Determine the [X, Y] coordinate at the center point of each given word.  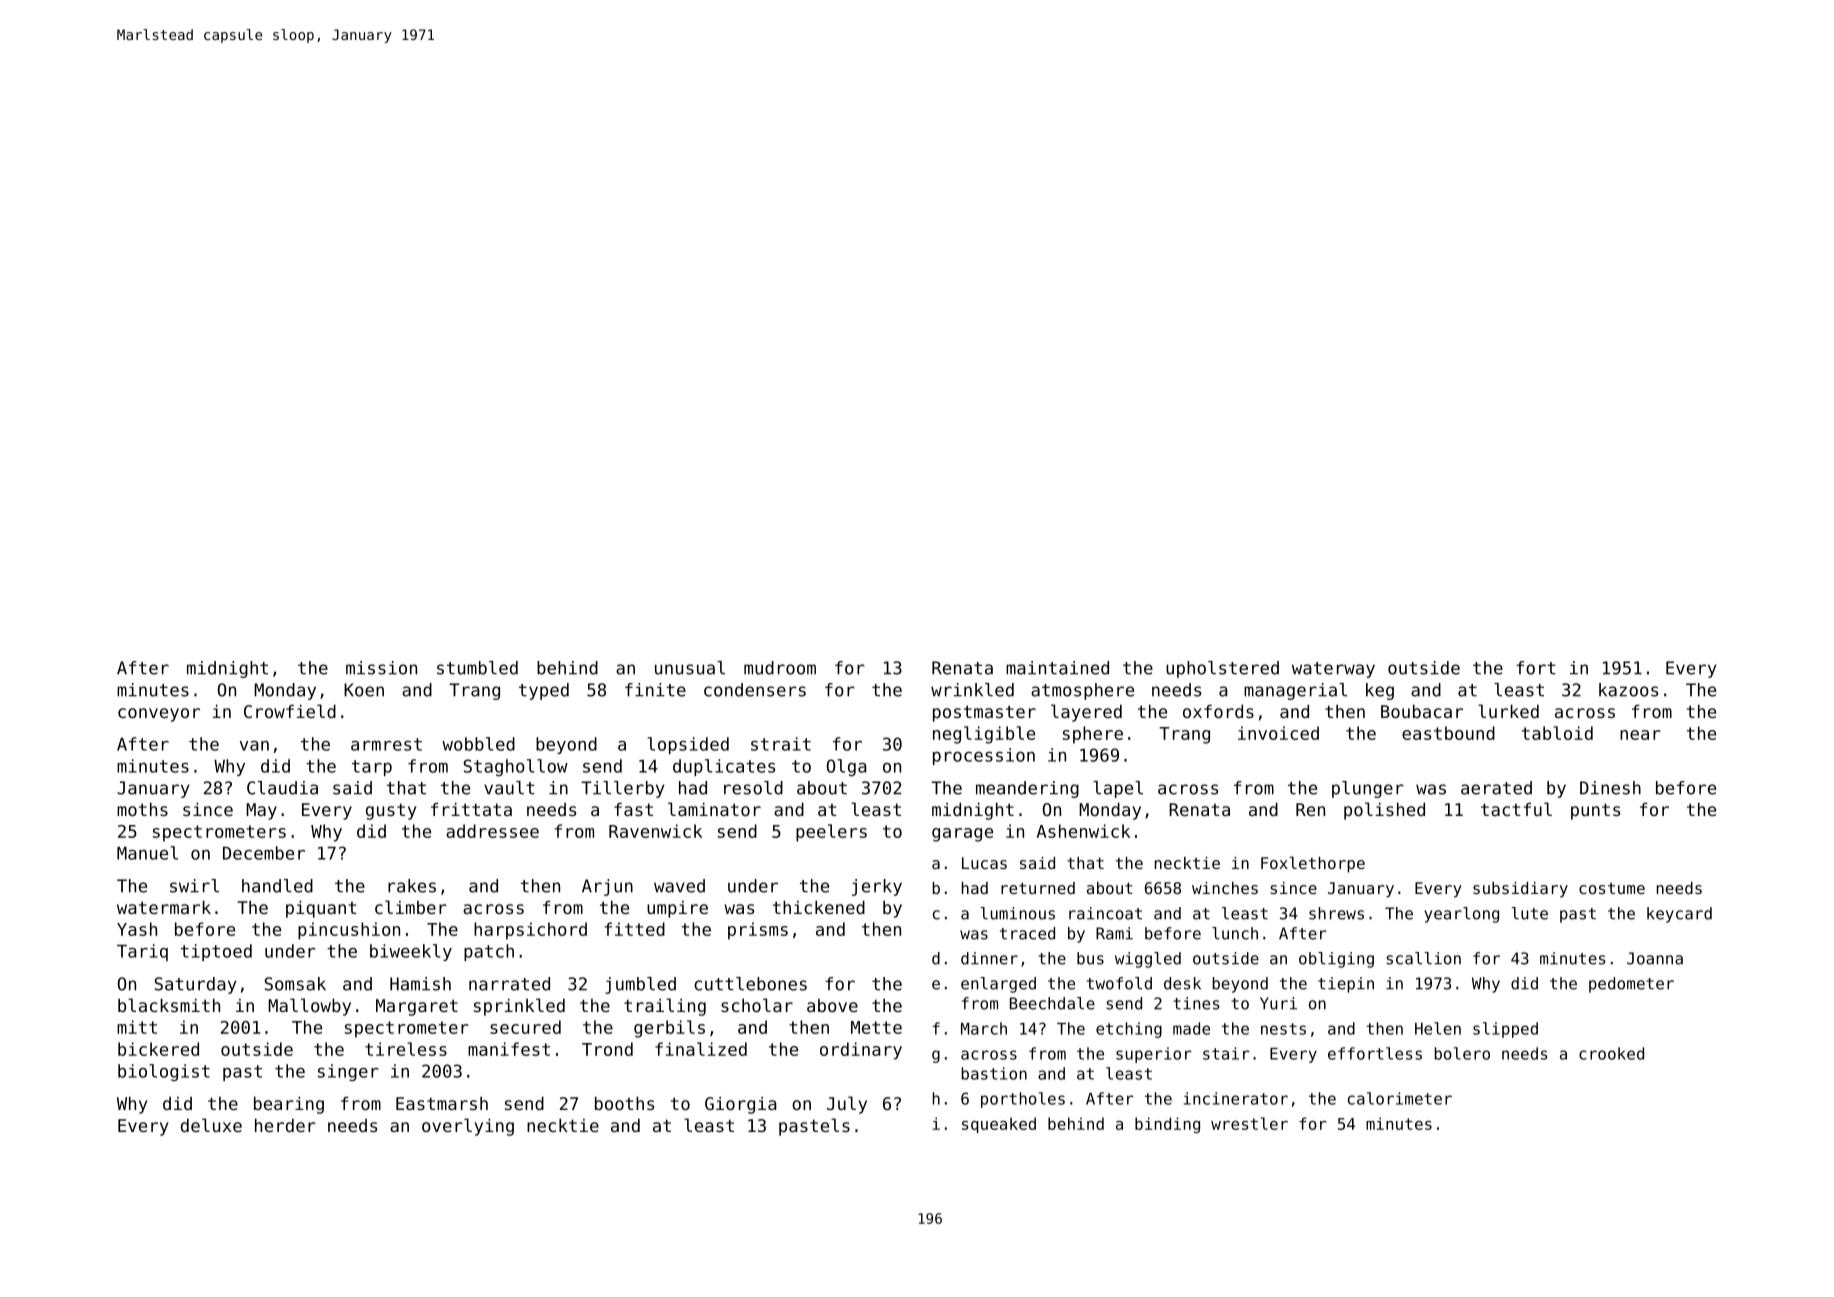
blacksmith [169, 1005]
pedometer [1631, 985]
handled [277, 886]
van [254, 746]
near [1640, 735]
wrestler [1249, 1123]
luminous [1017, 913]
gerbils [669, 1029]
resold [753, 788]
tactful [1516, 809]
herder [285, 1125]
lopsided [688, 745]
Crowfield [290, 711]
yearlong [1461, 915]
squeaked [999, 1125]
